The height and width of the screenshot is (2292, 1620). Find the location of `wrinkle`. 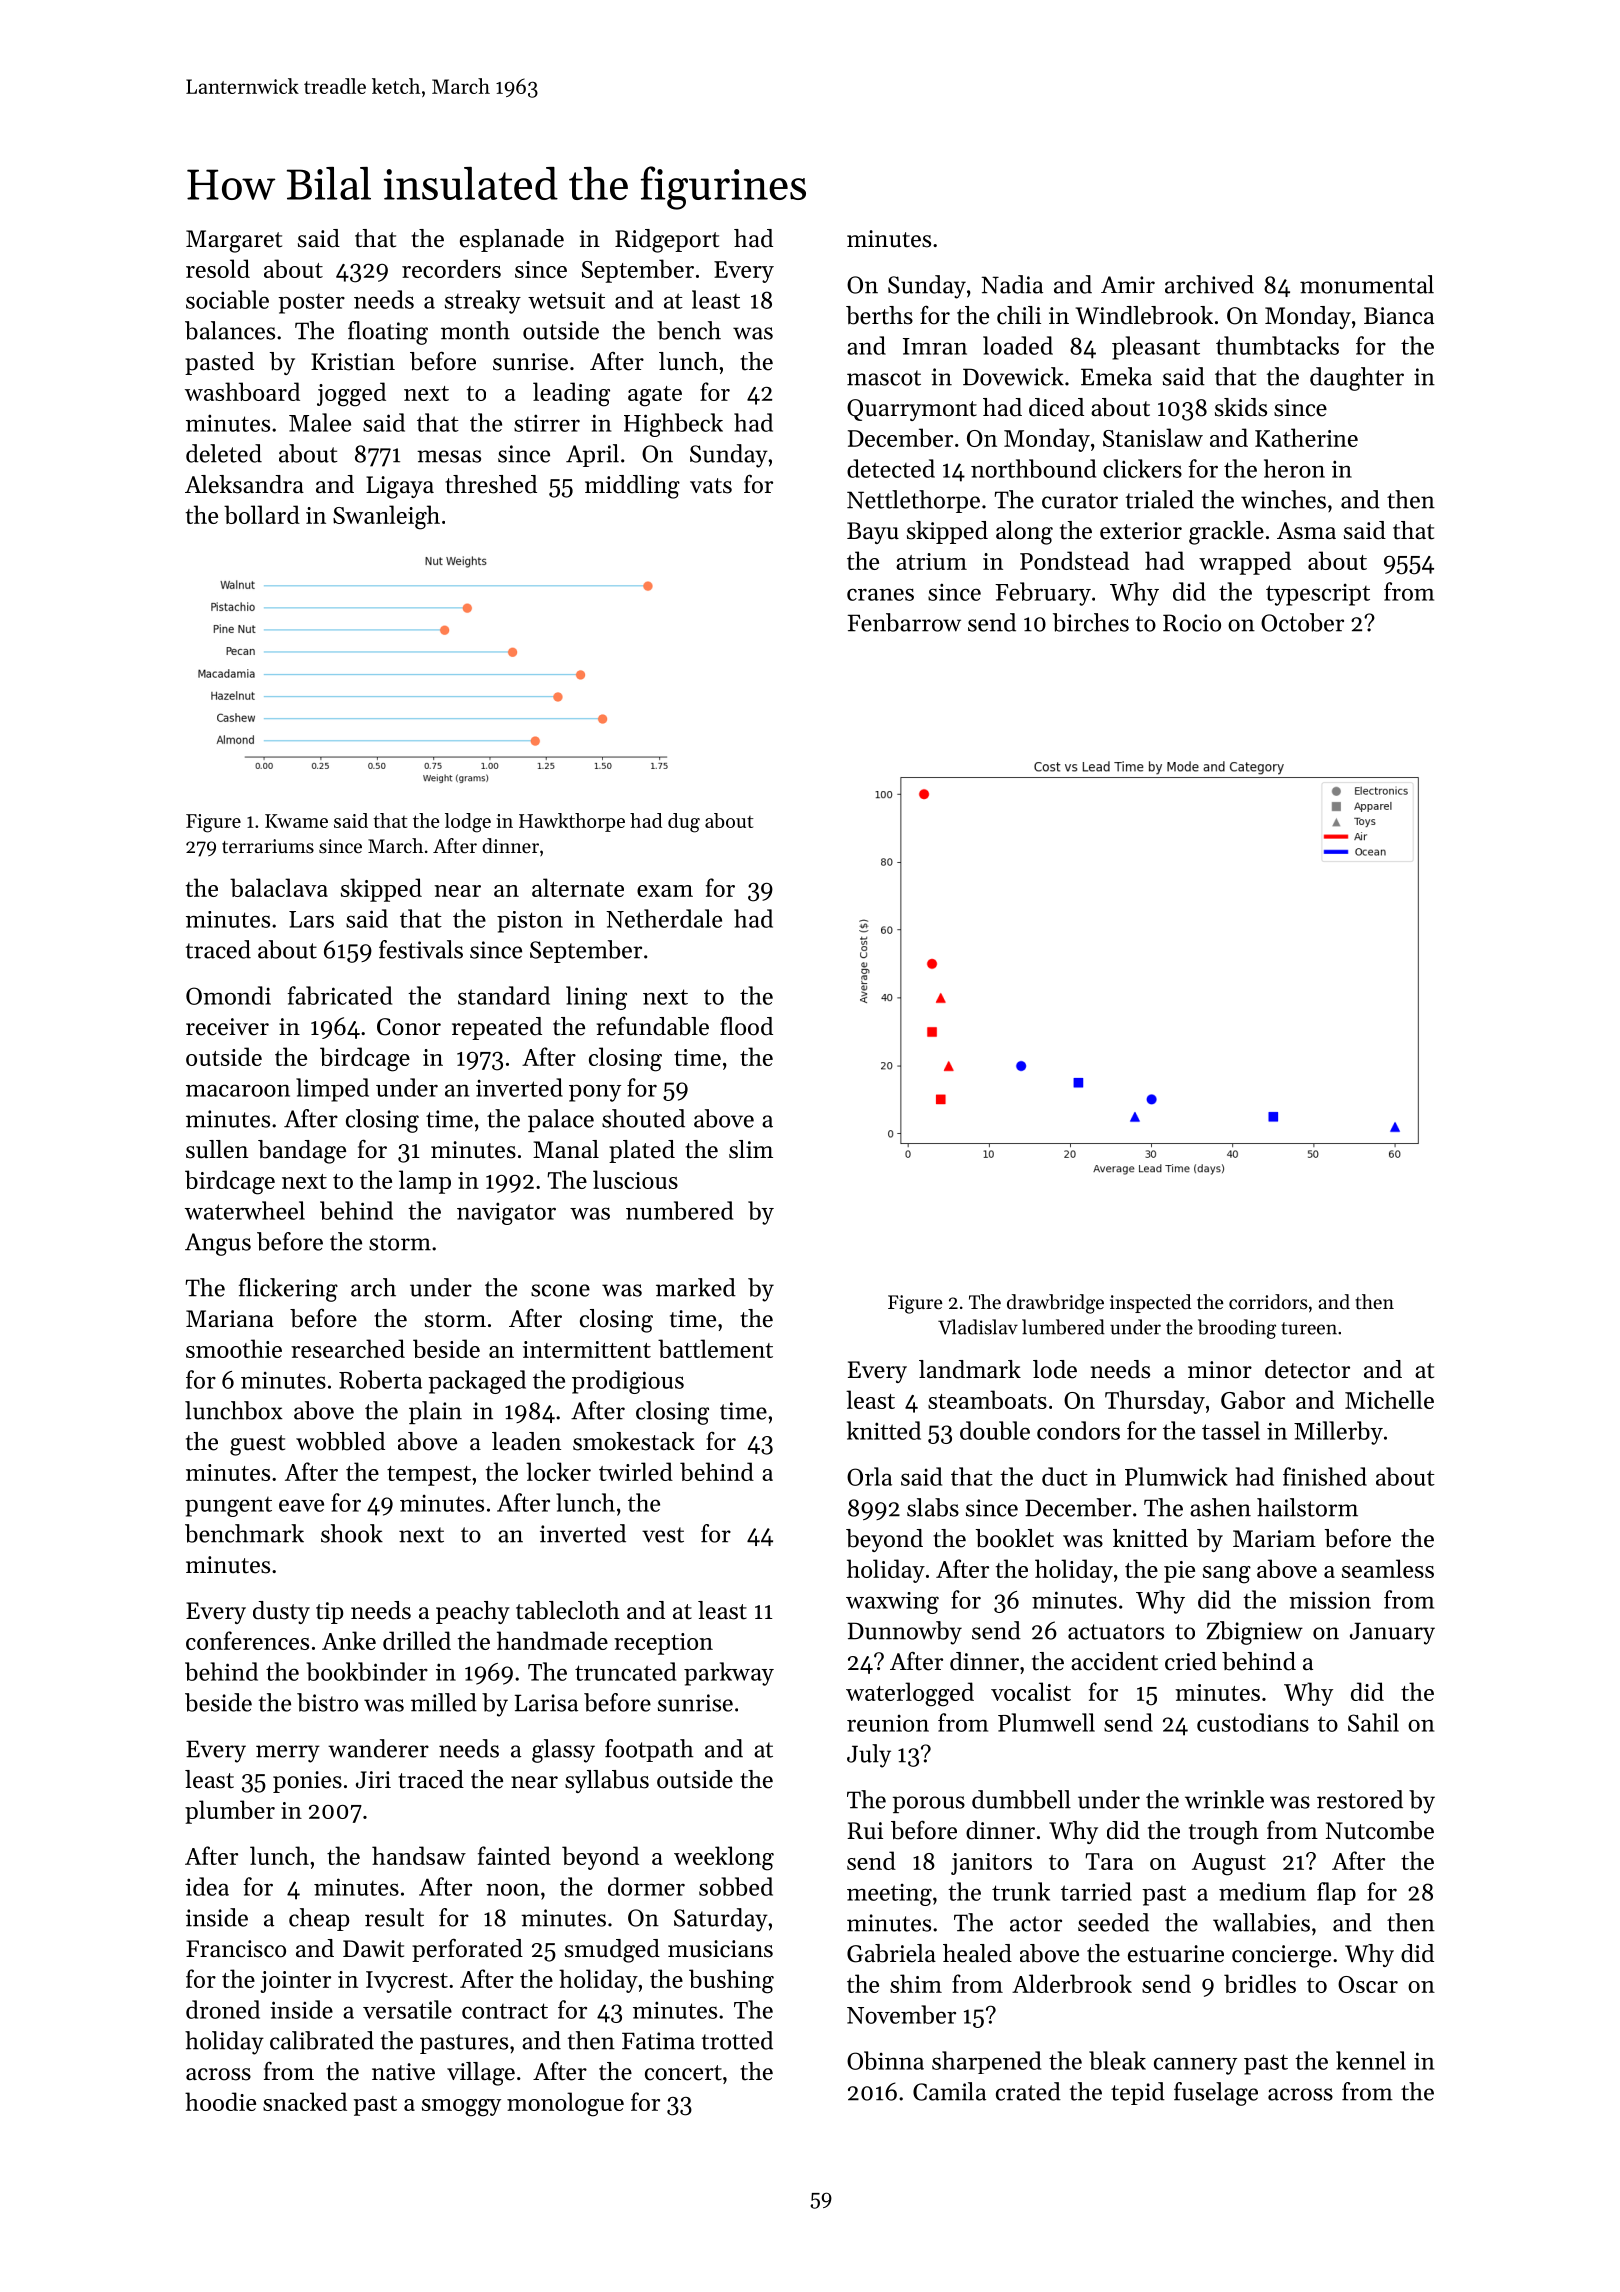

wrinkle is located at coordinates (1224, 1799).
